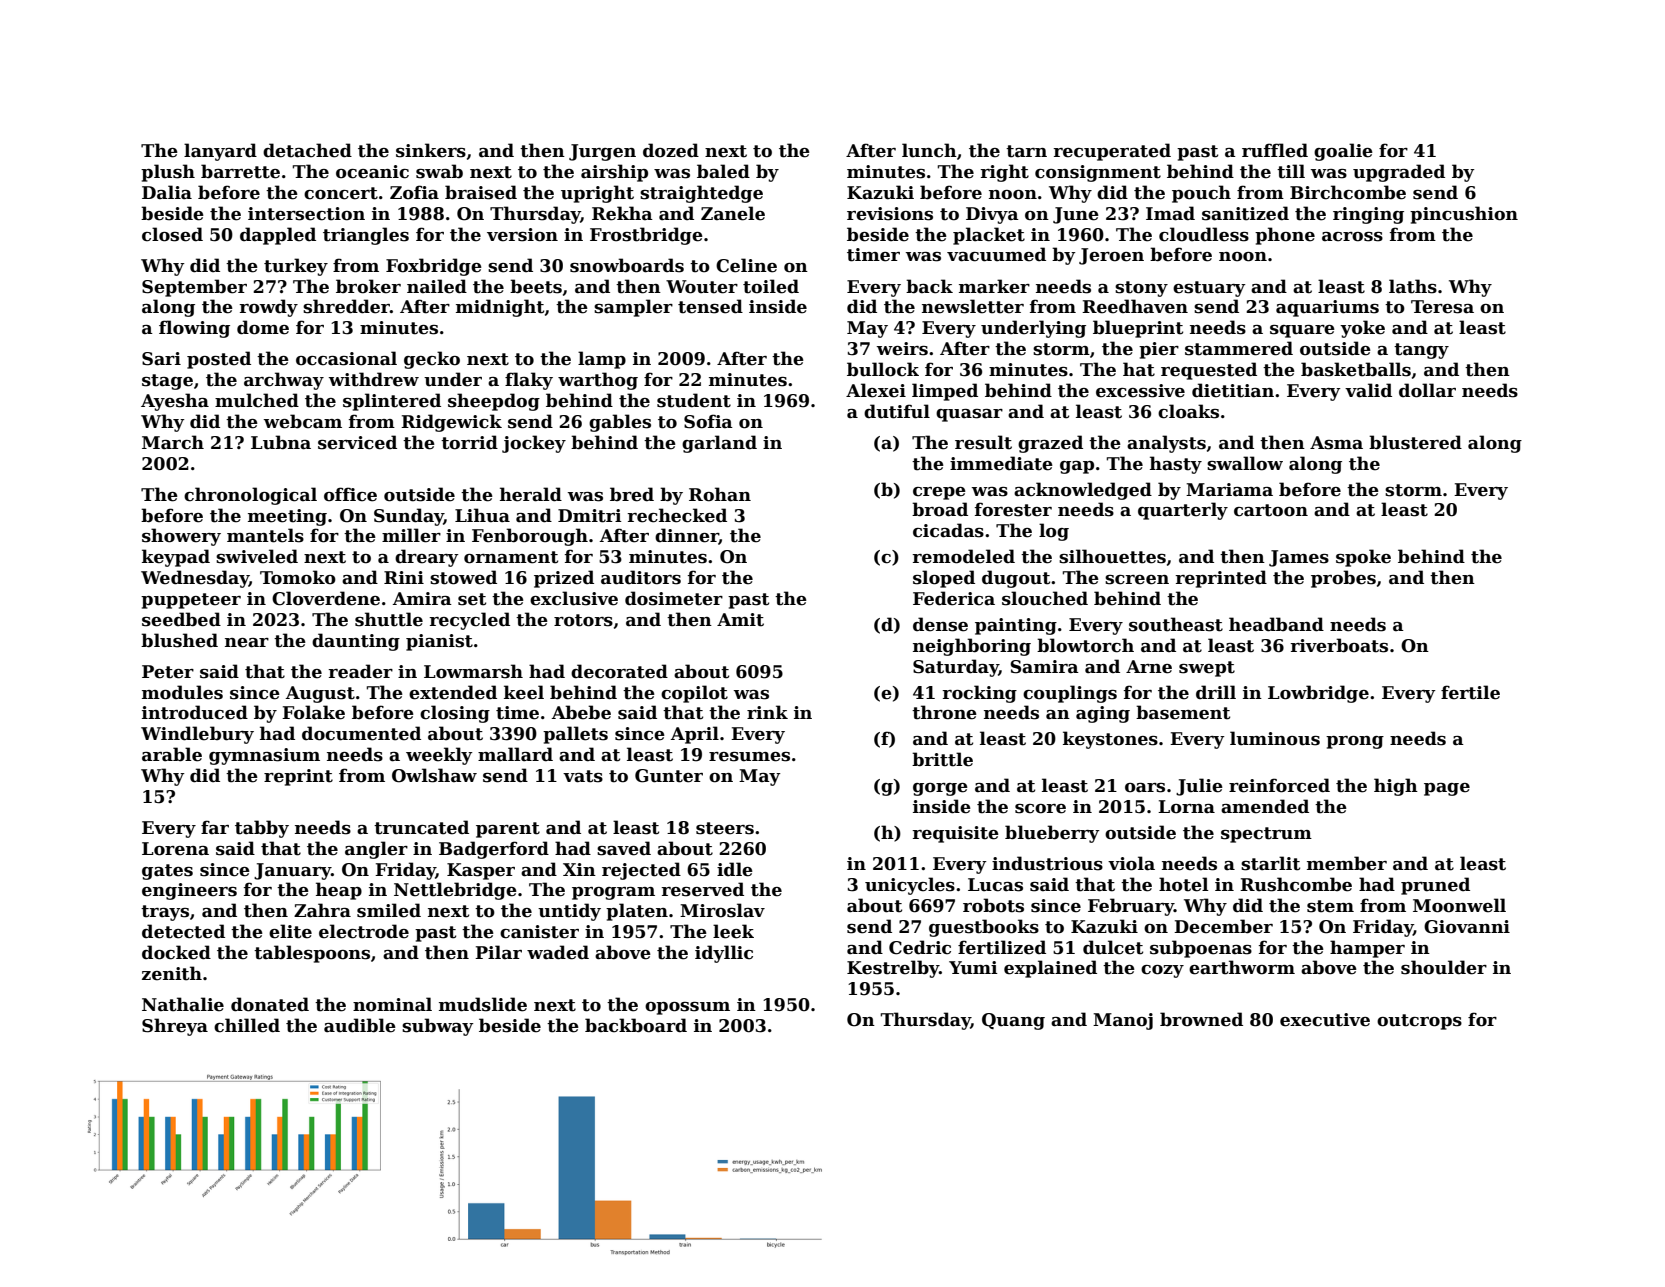 The image size is (1665, 1287). I want to click on dozed, so click(671, 150).
